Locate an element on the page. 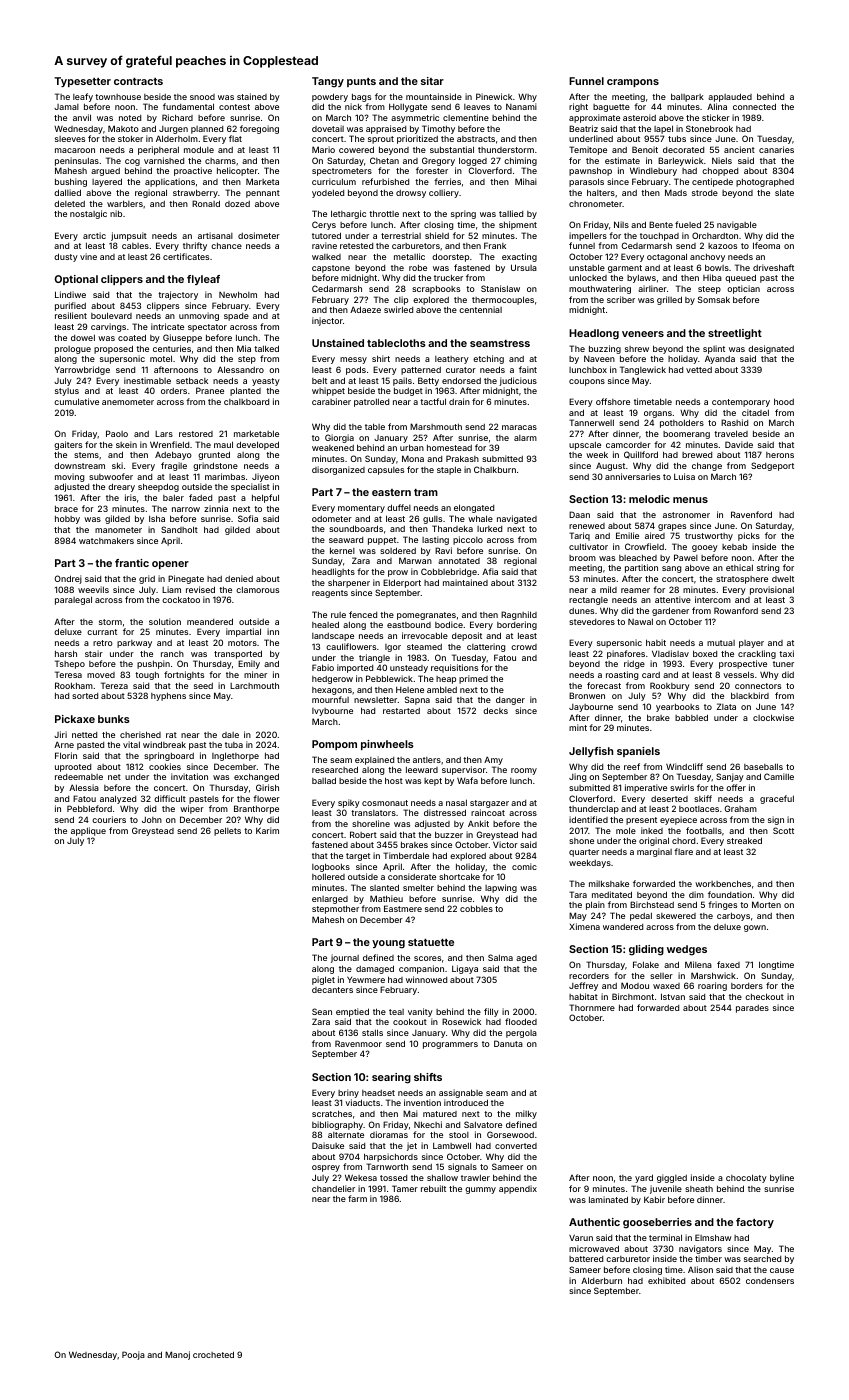 The width and height of the image is (849, 1400). sitar is located at coordinates (432, 81).
